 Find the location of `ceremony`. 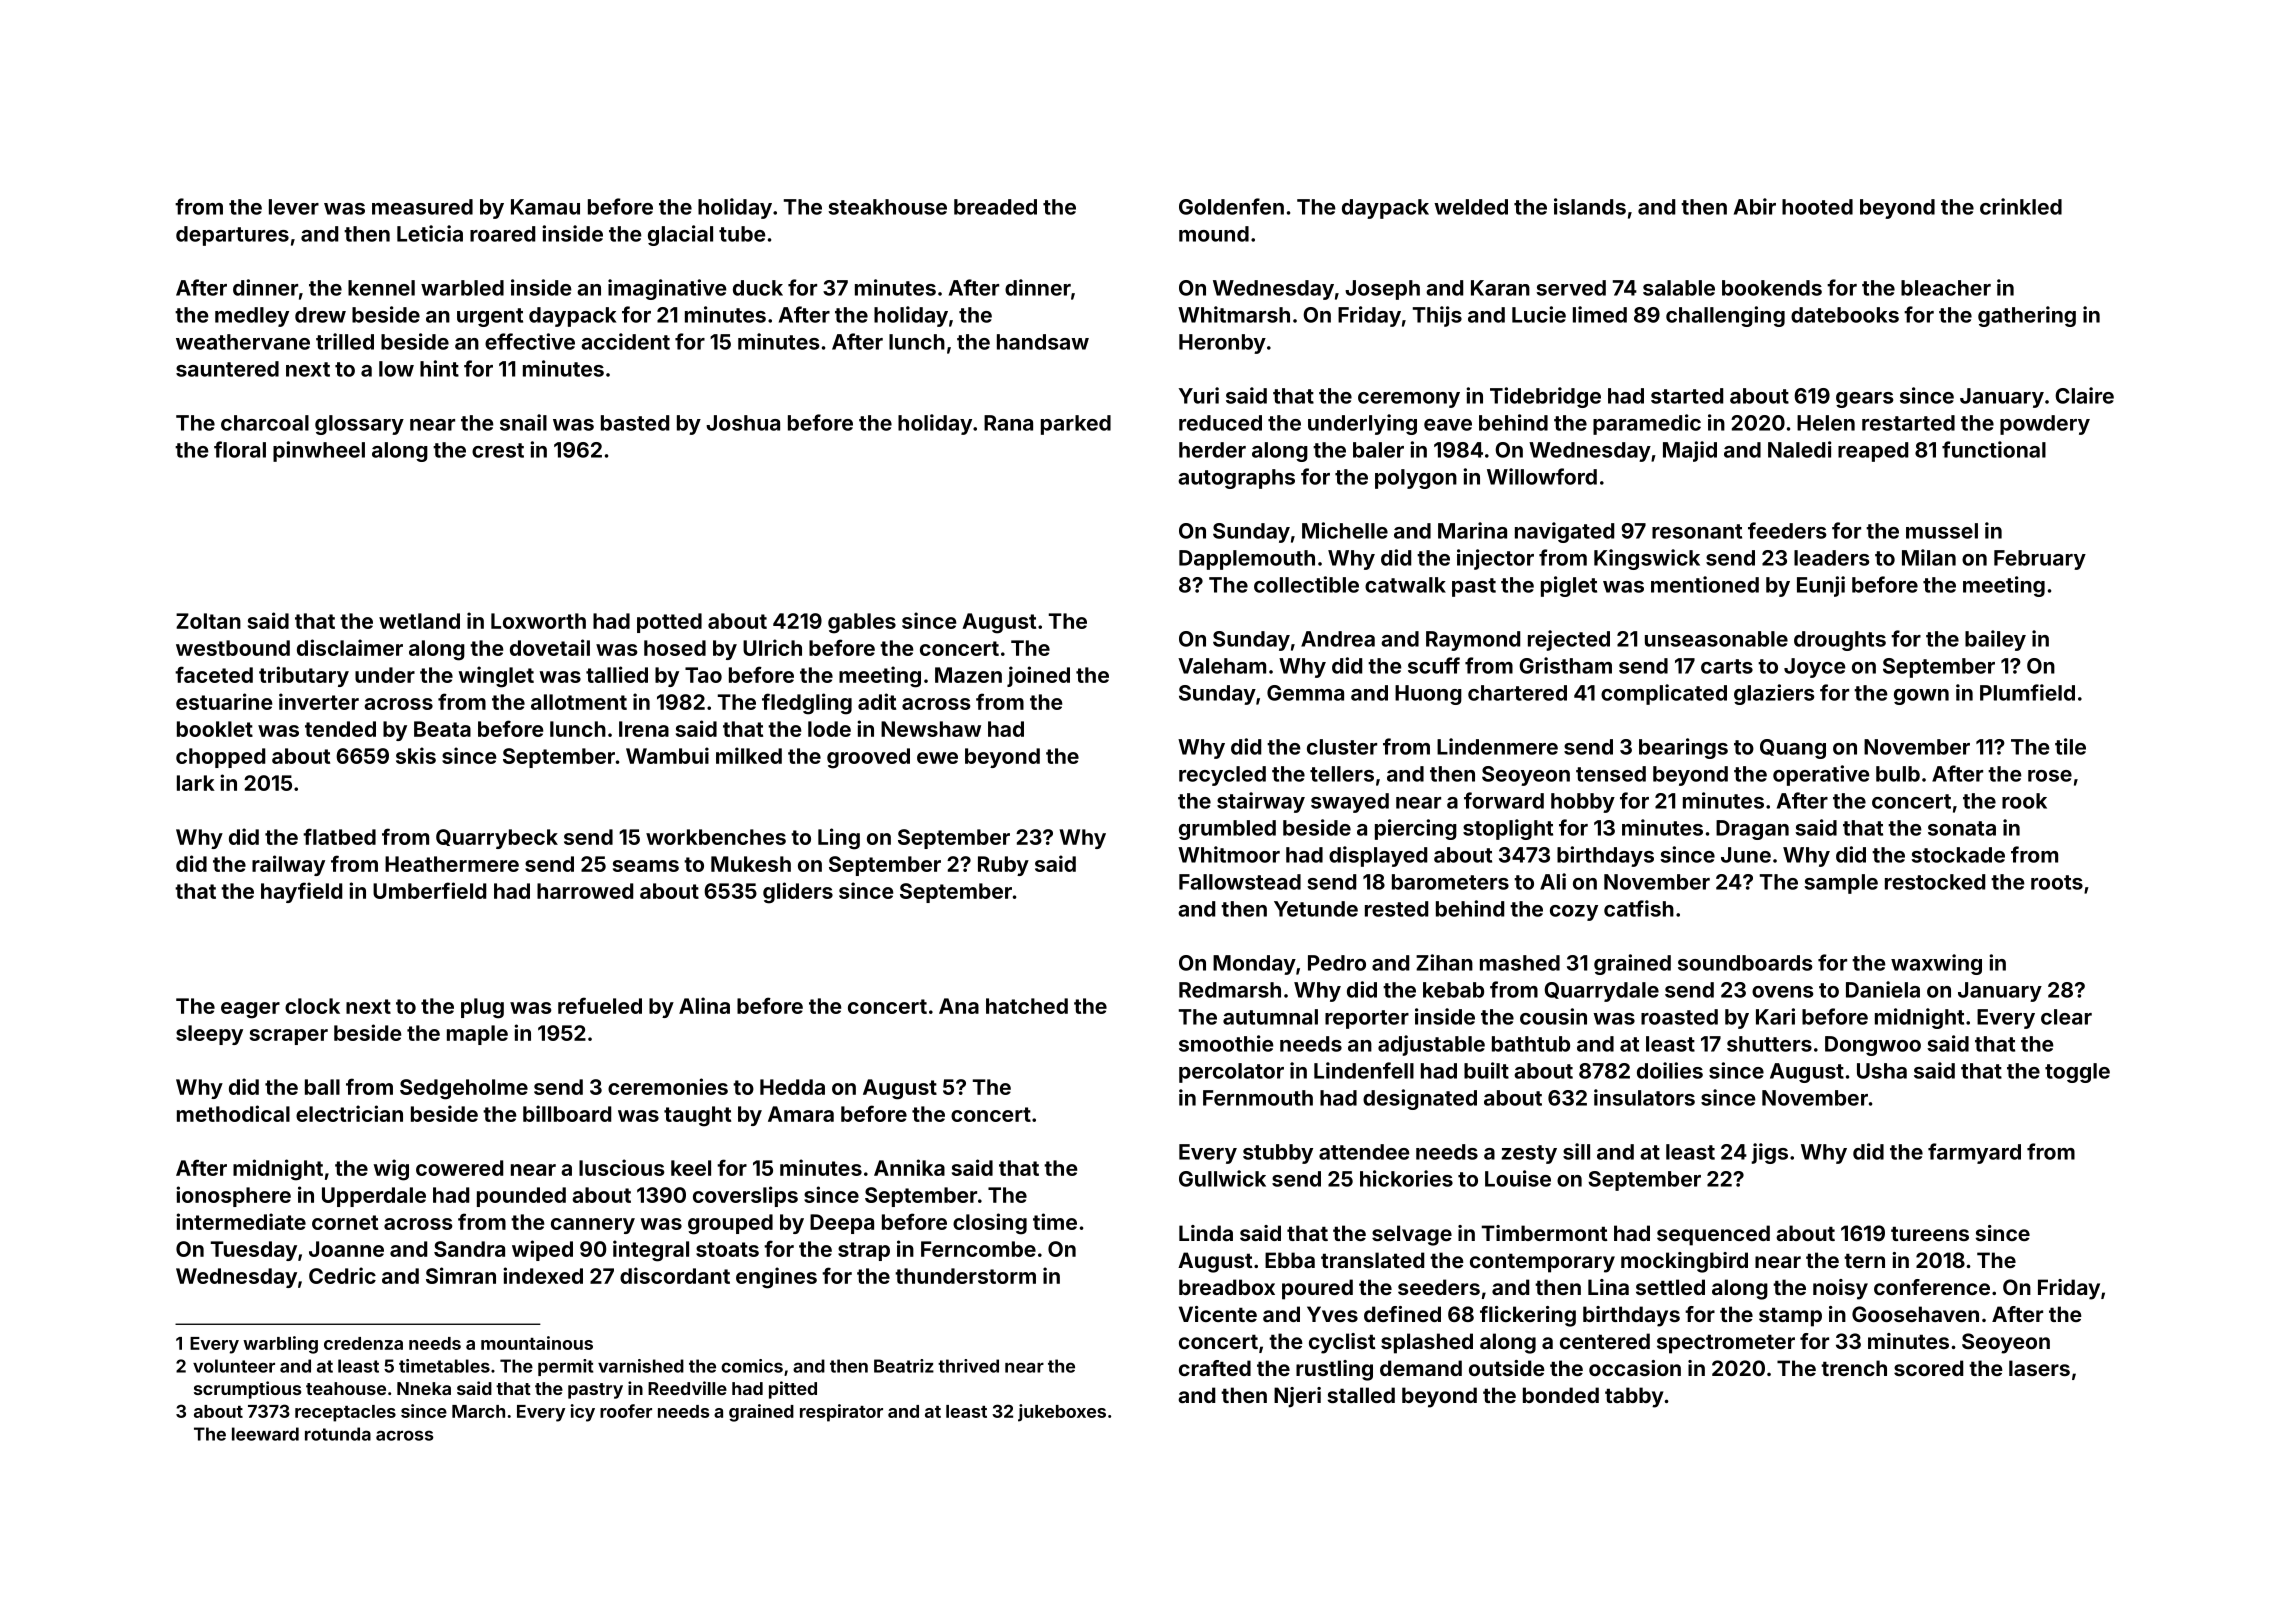

ceremony is located at coordinates (1409, 400).
